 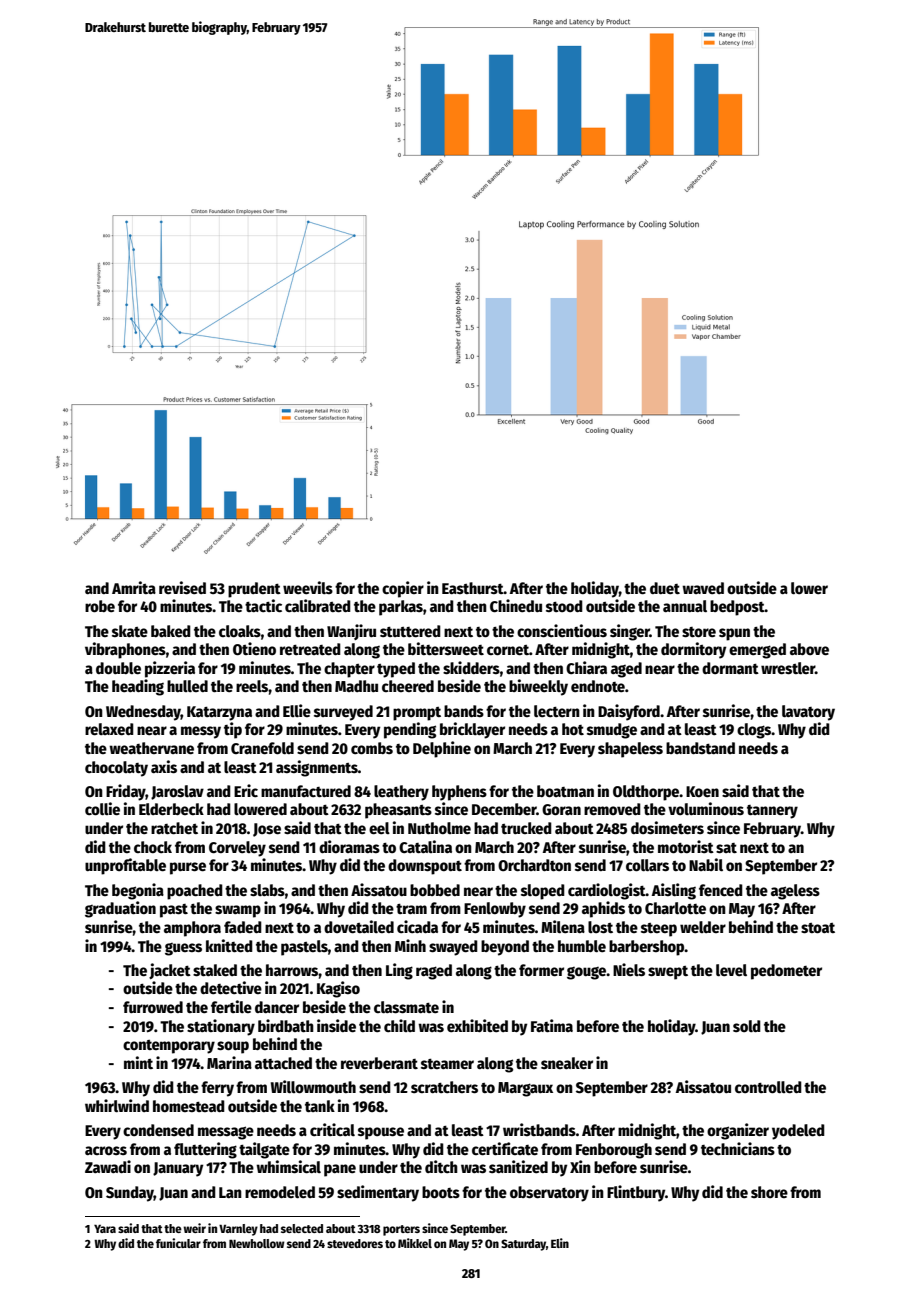 I want to click on stevedores, so click(x=355, y=1243).
